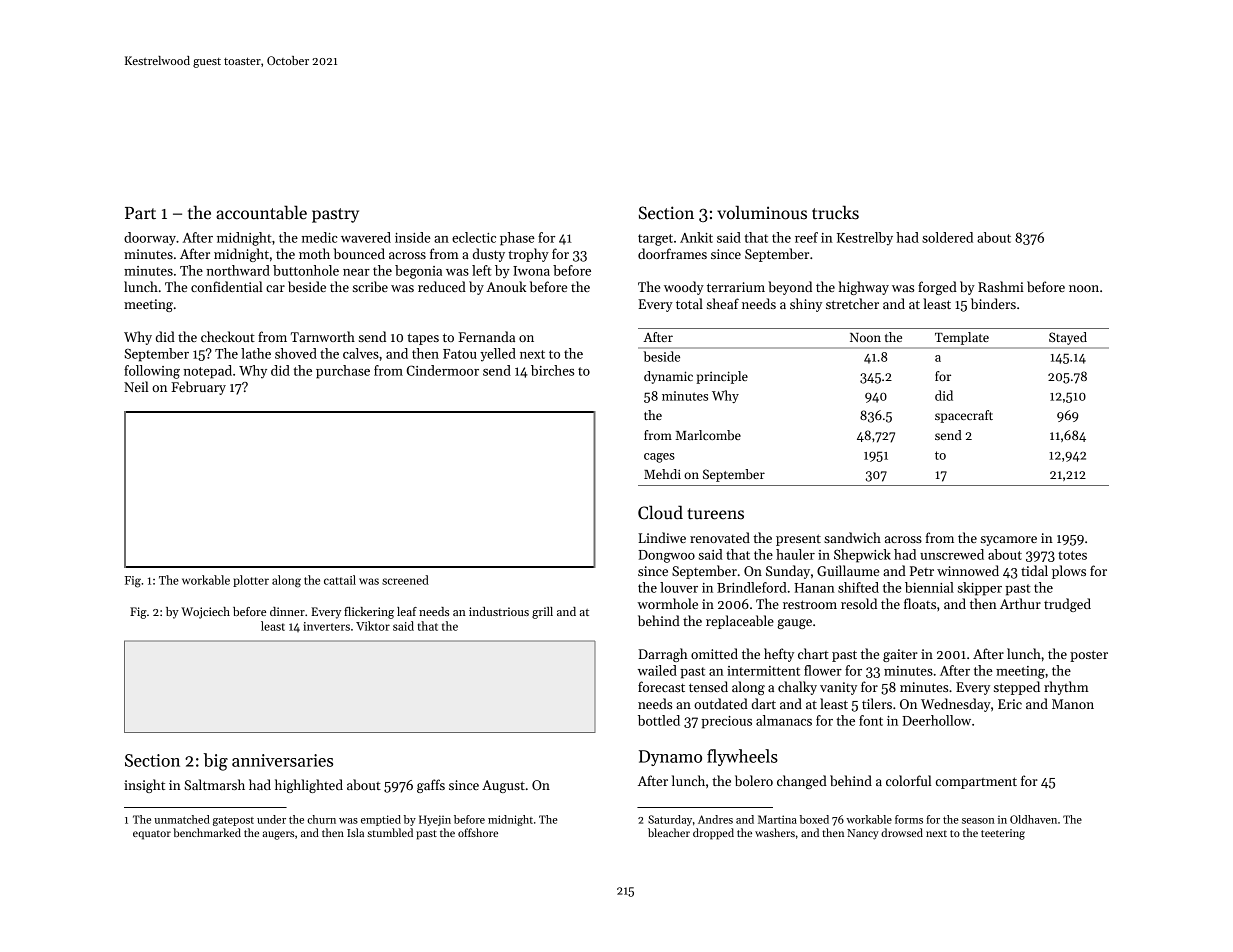 Image resolution: width=1233 pixels, height=952 pixels. What do you see at coordinates (762, 212) in the screenshot?
I see `voluminous` at bounding box center [762, 212].
